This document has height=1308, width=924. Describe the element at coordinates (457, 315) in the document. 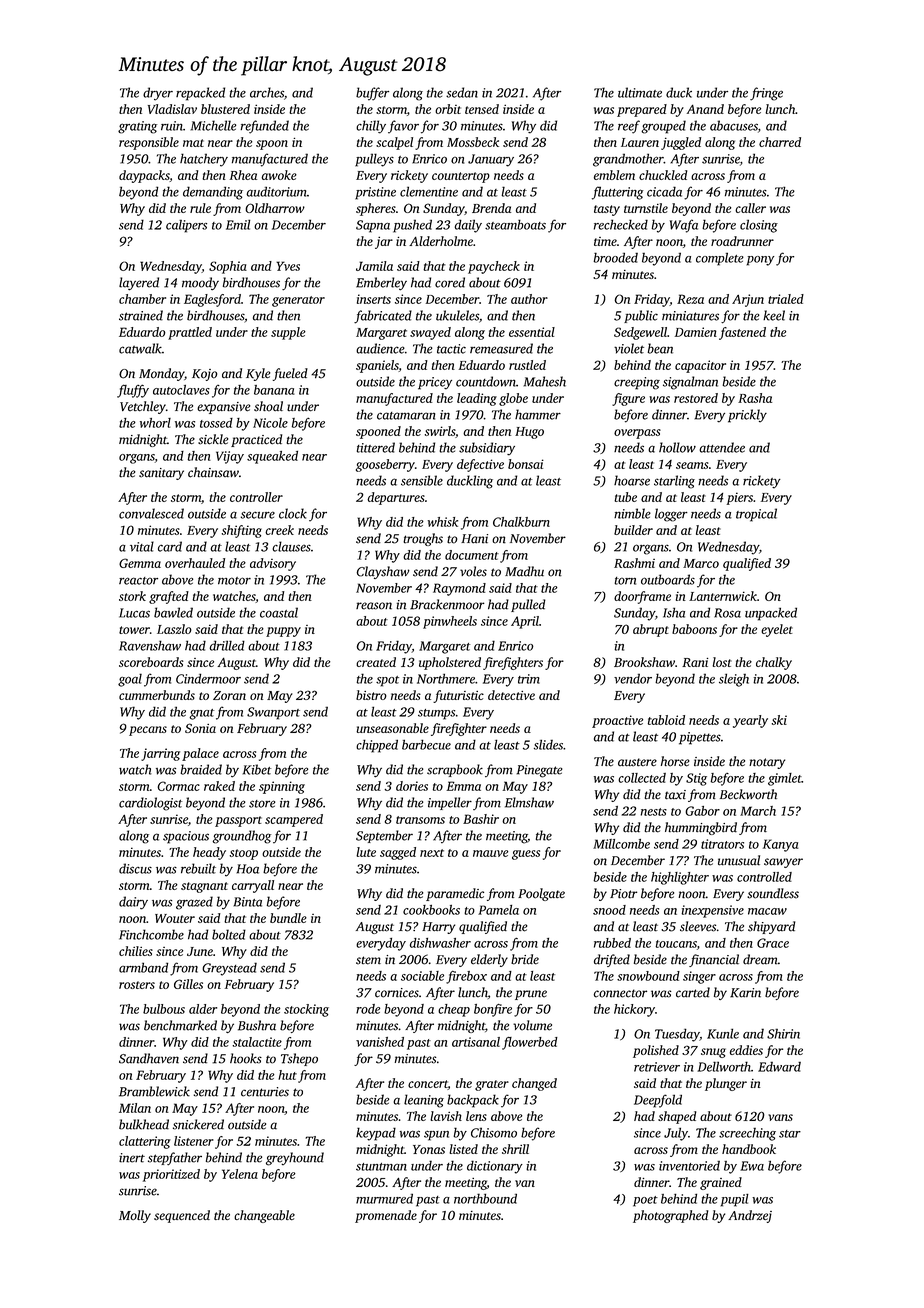

I see `ukuleles` at that location.
